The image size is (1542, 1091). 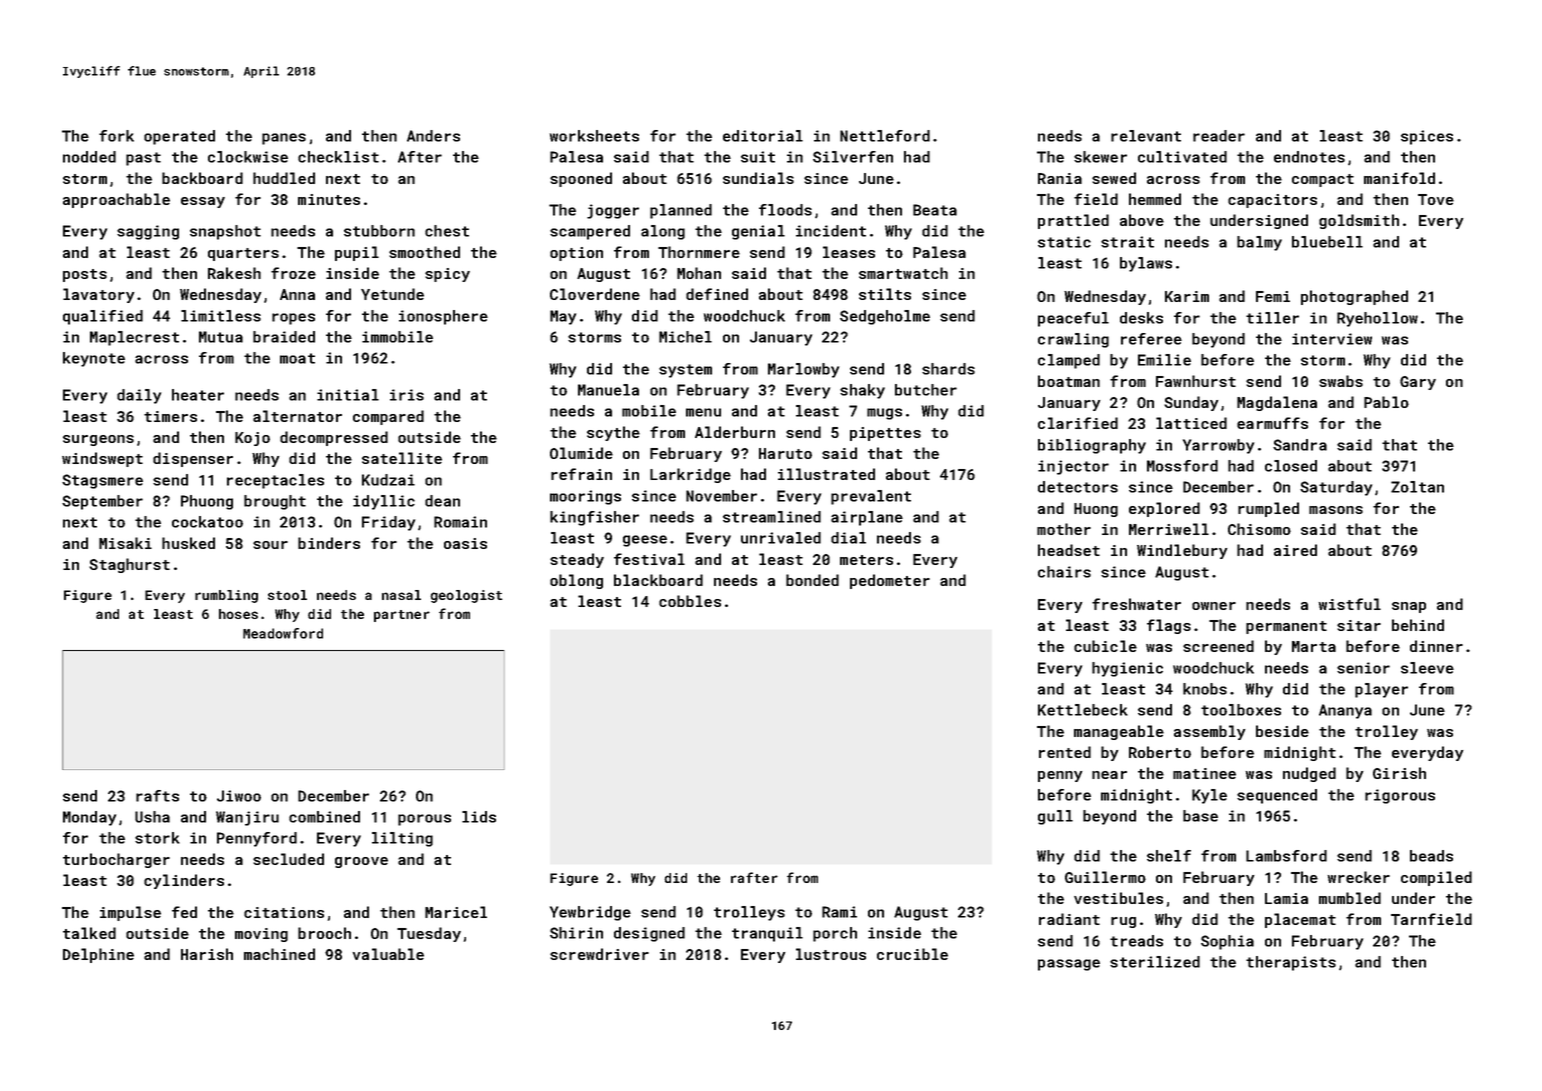 What do you see at coordinates (862, 391) in the page?
I see `shaky` at bounding box center [862, 391].
